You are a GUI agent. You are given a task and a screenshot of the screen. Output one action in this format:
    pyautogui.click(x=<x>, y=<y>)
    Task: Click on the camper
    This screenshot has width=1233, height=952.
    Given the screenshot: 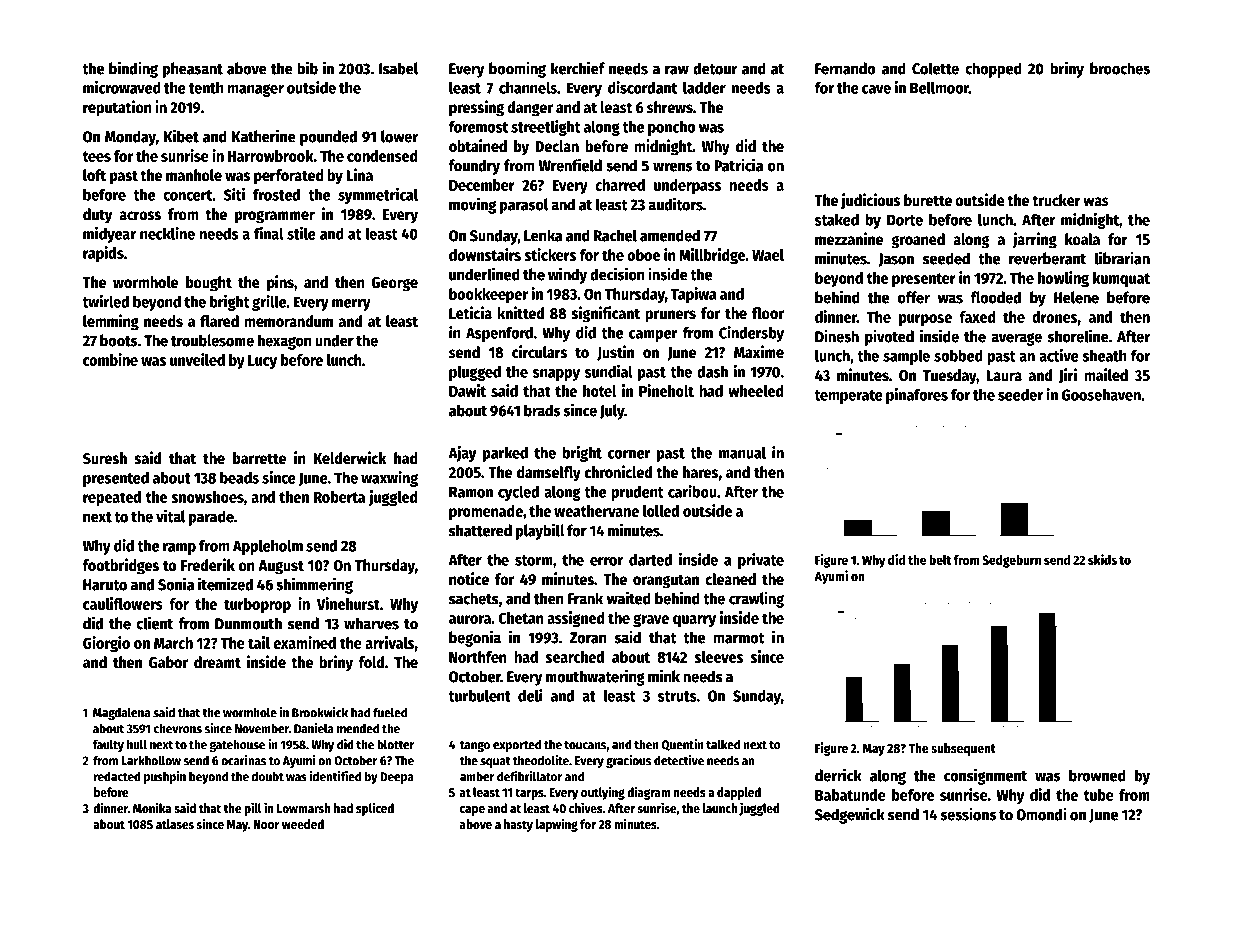 What is the action you would take?
    pyautogui.click(x=653, y=336)
